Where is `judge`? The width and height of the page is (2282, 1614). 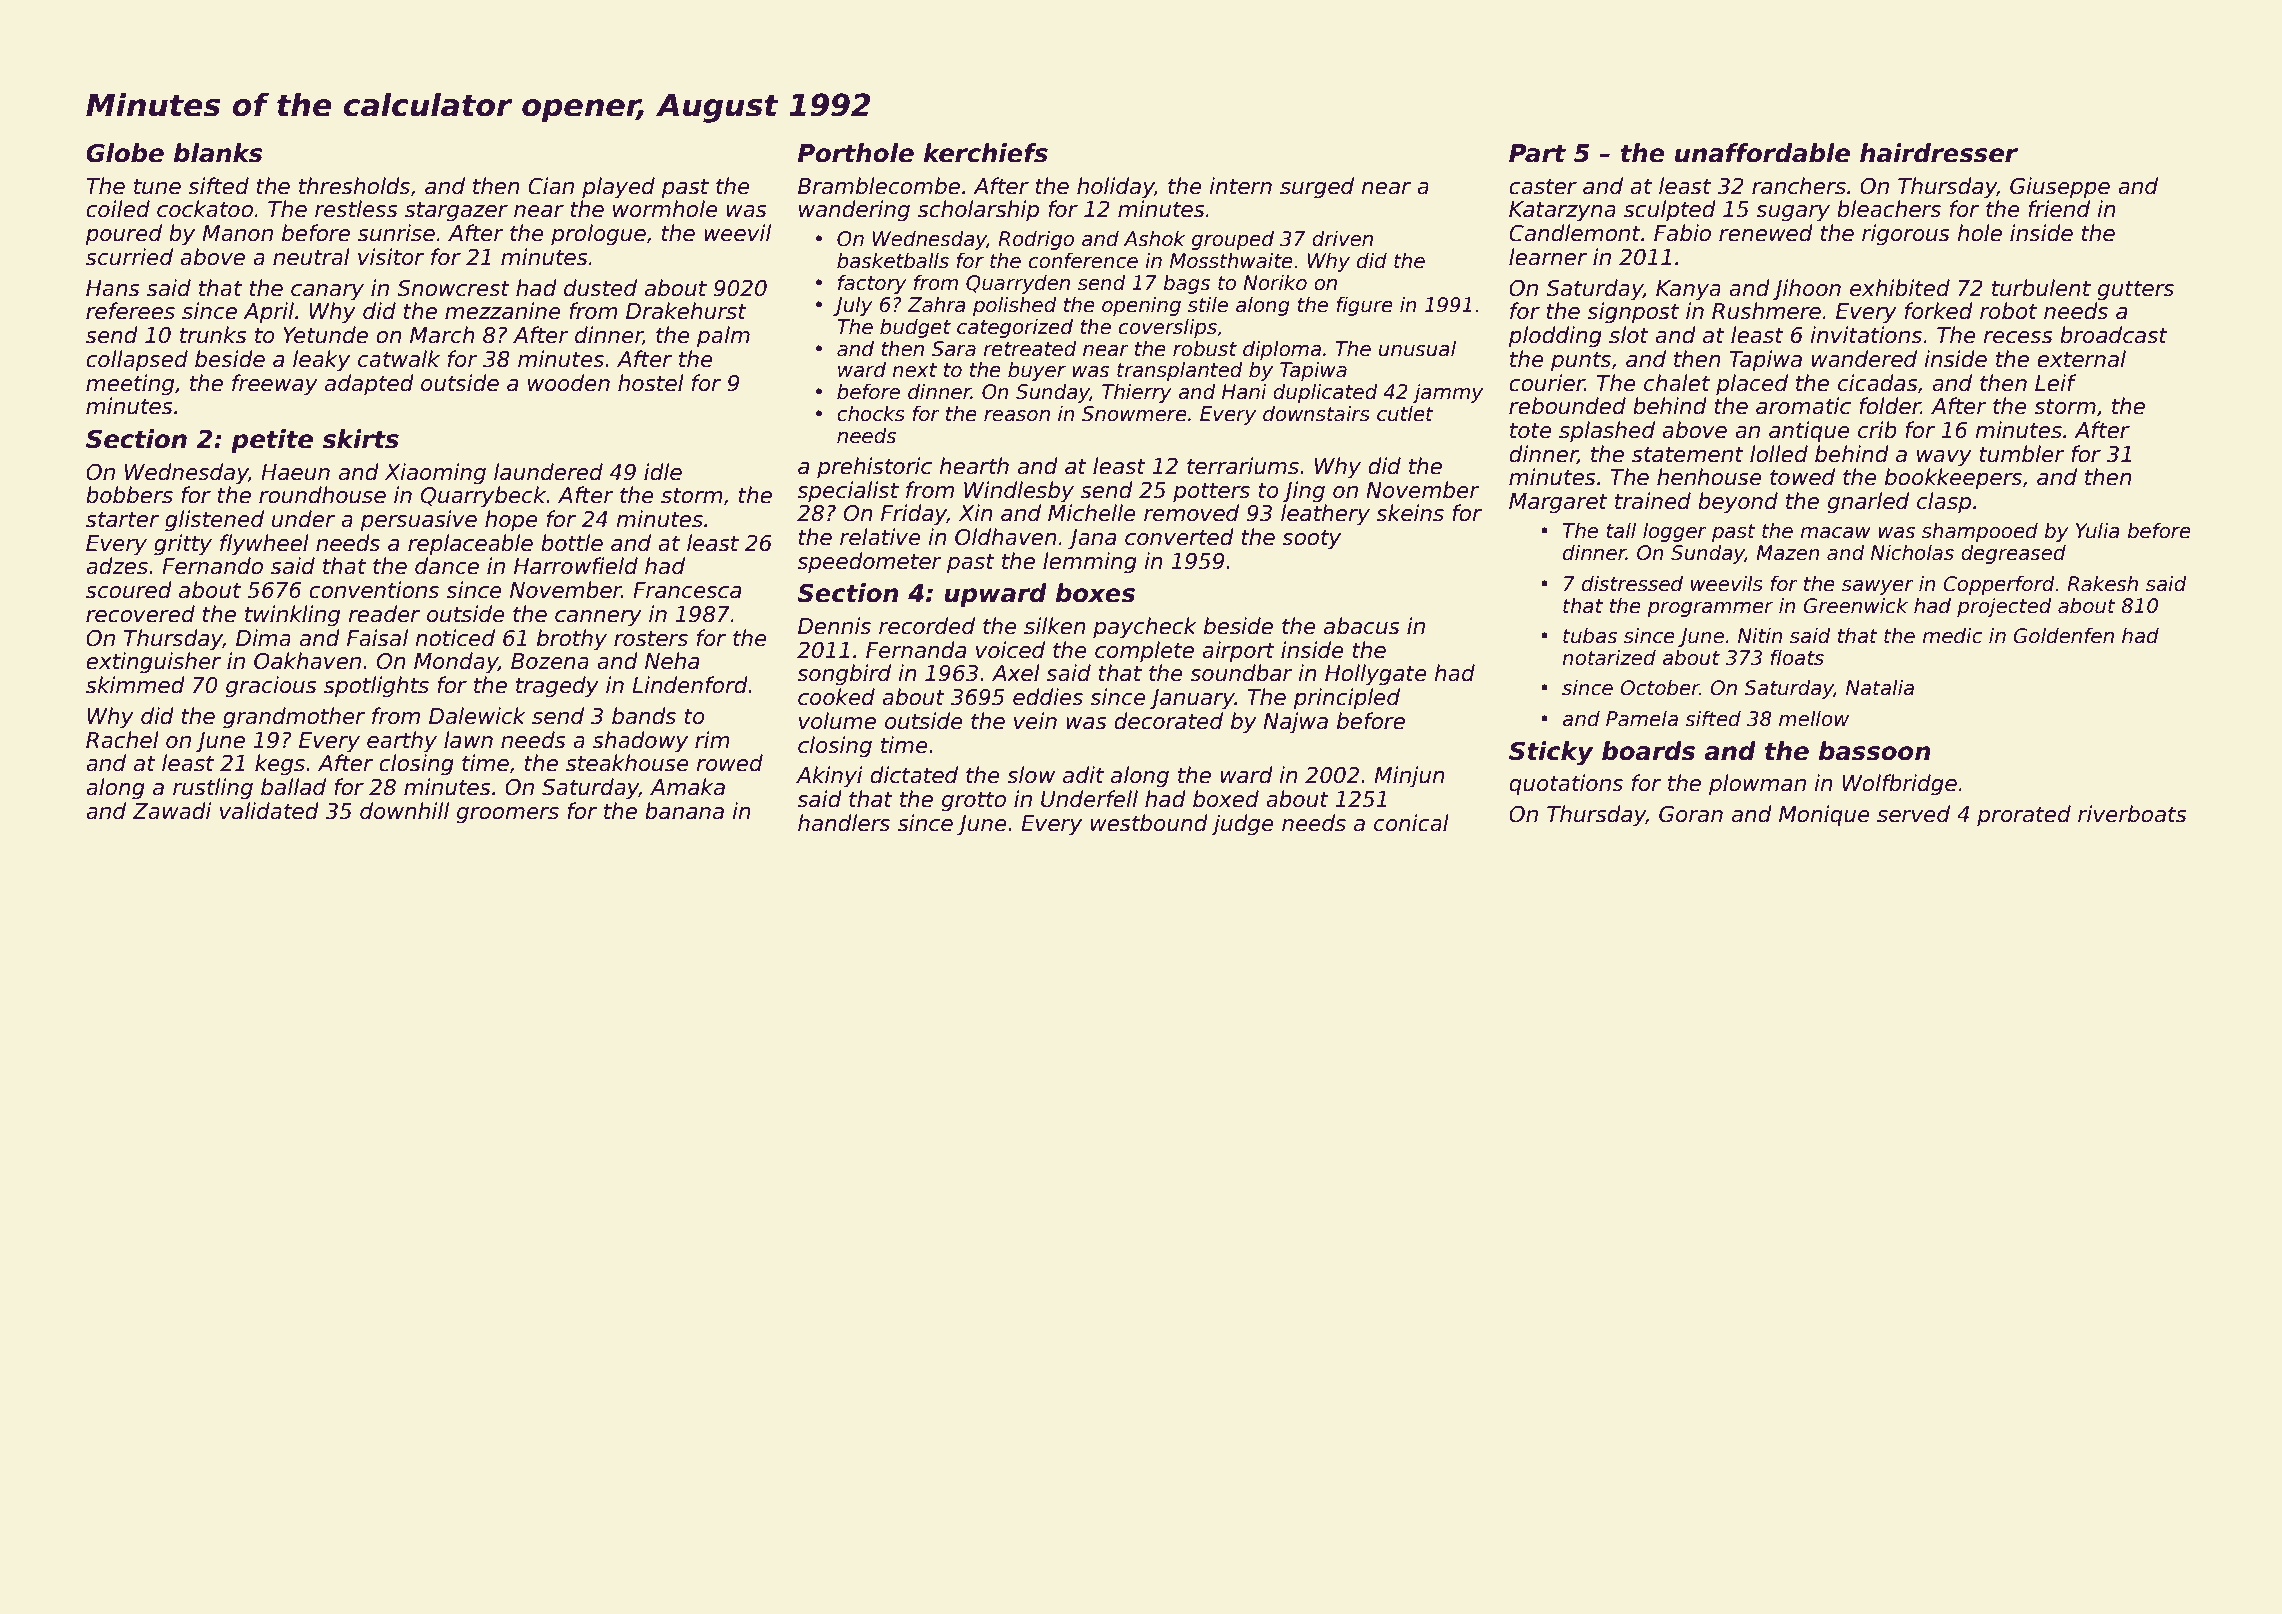
judge is located at coordinates (1242, 825).
